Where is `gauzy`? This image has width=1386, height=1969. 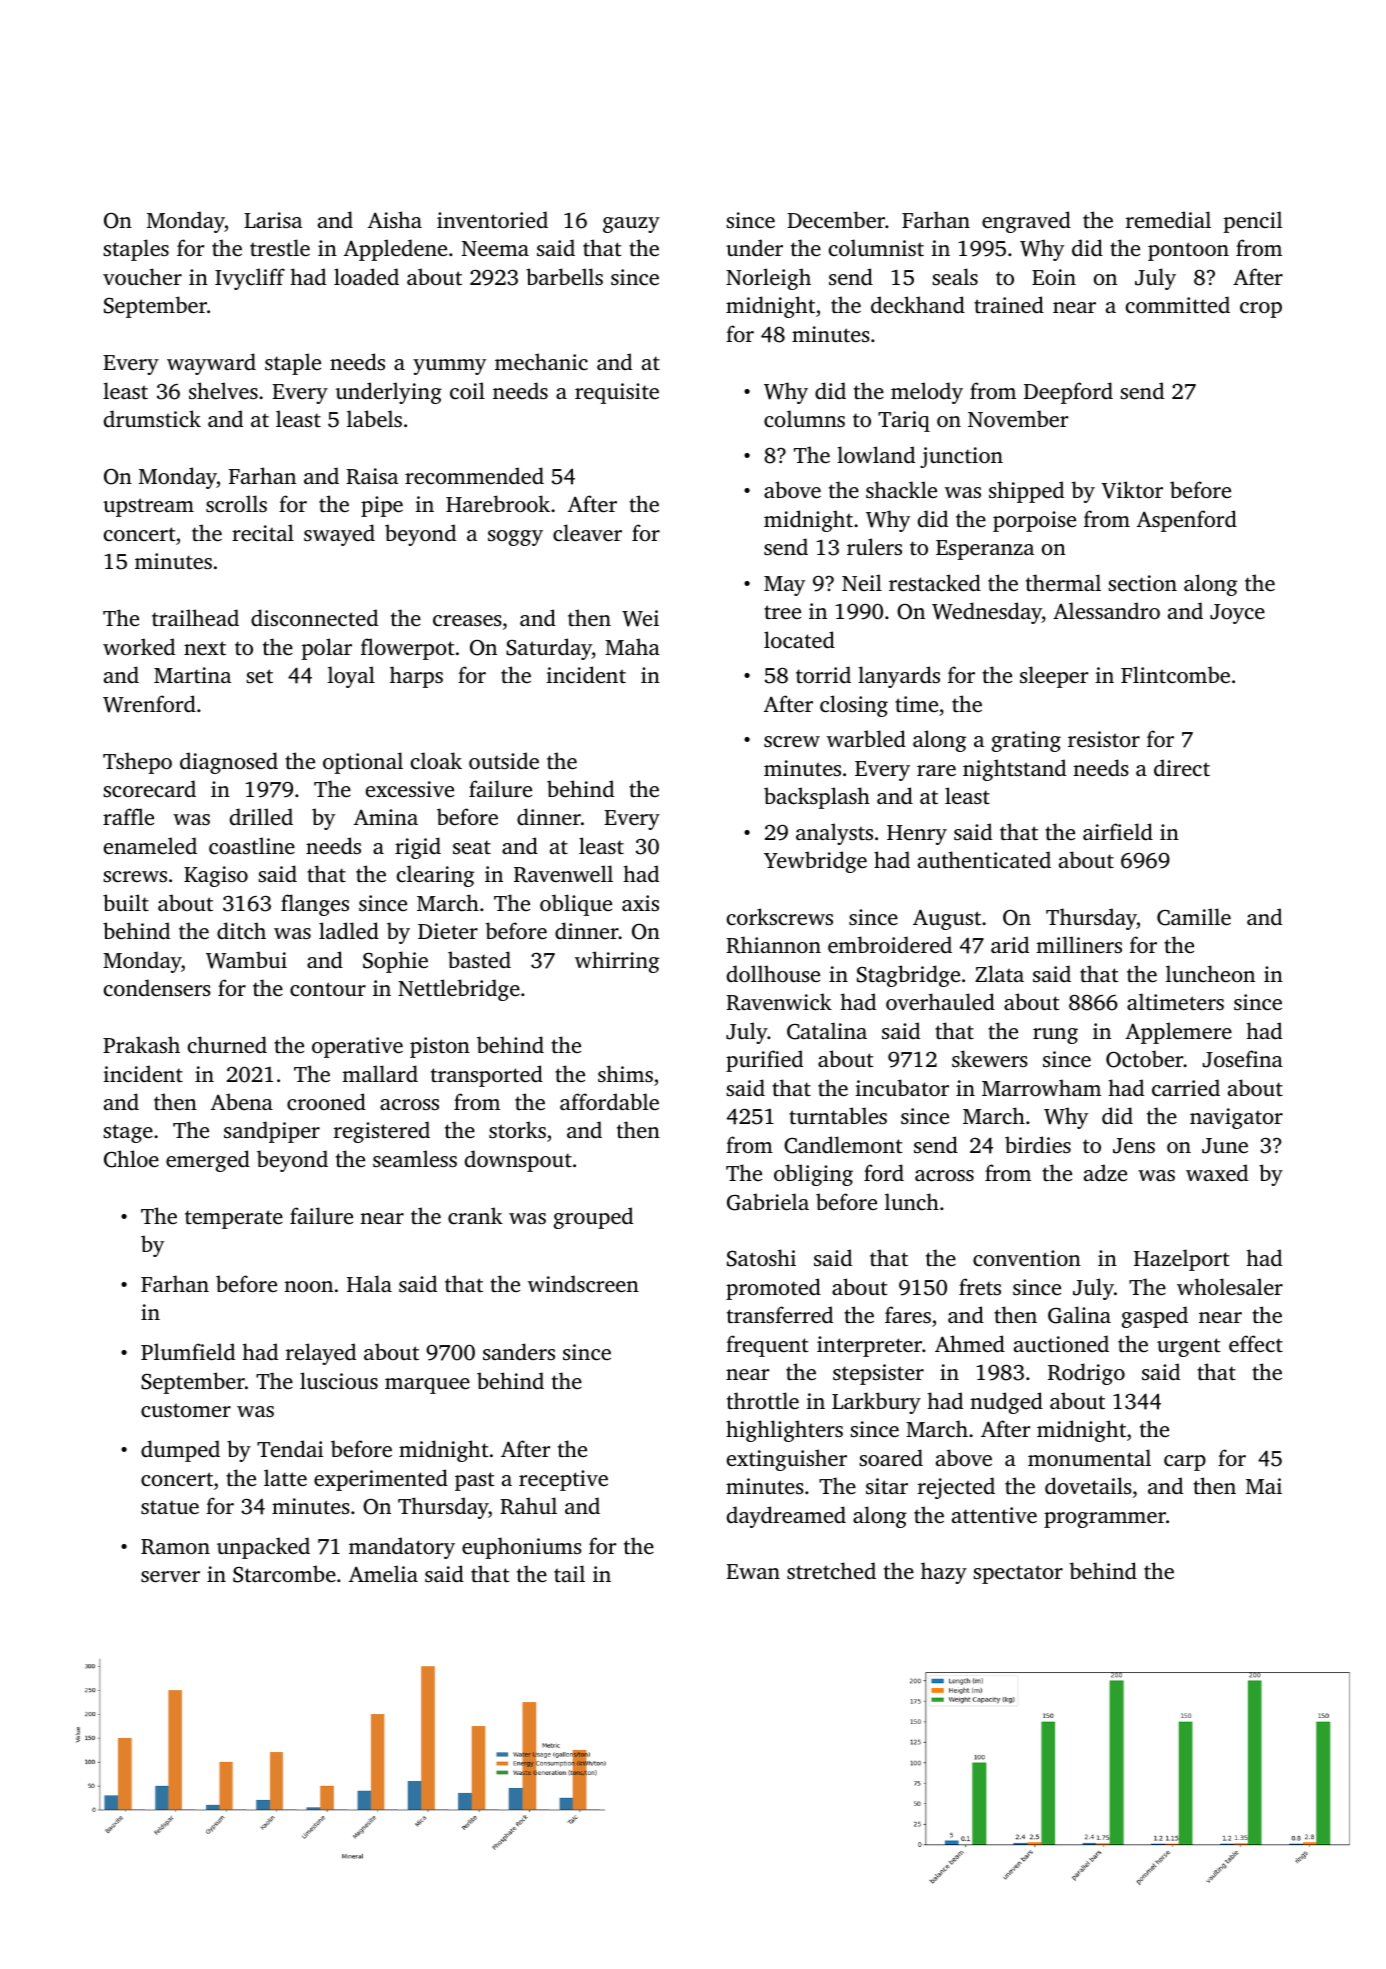 gauzy is located at coordinates (631, 225).
